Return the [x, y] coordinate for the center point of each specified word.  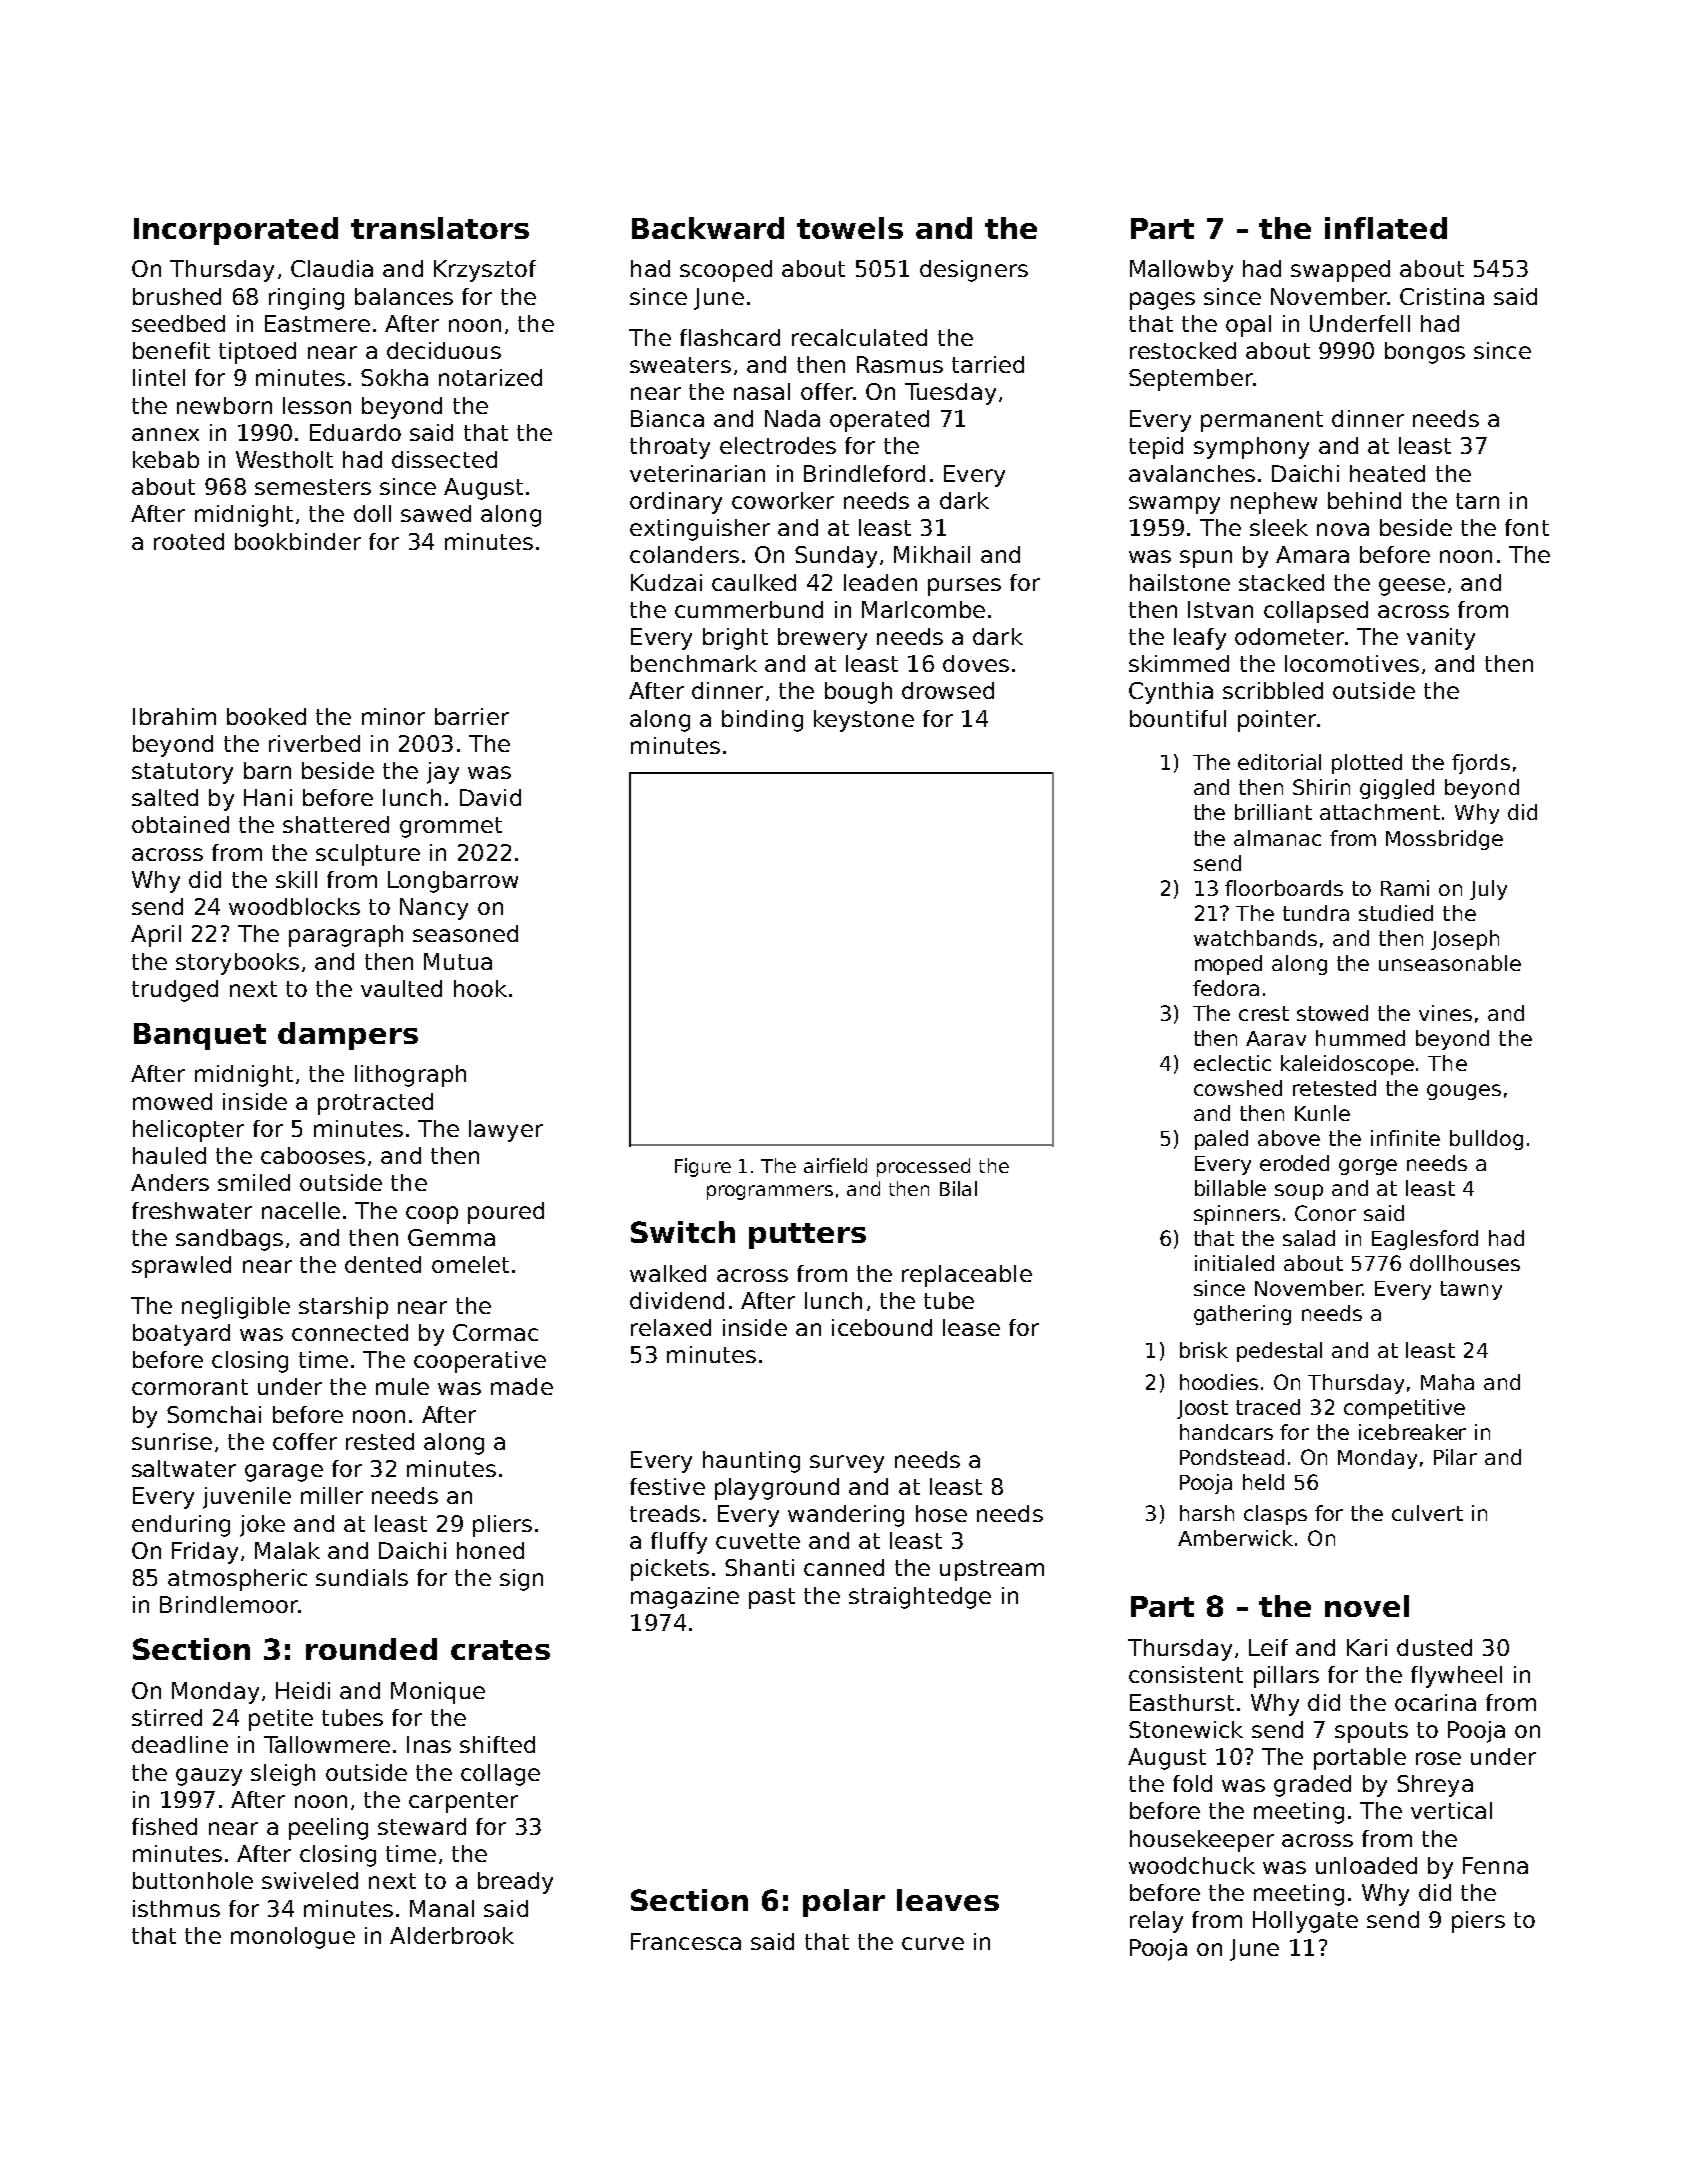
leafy [1200, 639]
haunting [751, 1462]
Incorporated [236, 231]
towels [850, 228]
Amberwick [1235, 1538]
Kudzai [666, 582]
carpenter [463, 1802]
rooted [189, 541]
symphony [1251, 448]
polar [844, 1903]
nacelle [301, 1210]
